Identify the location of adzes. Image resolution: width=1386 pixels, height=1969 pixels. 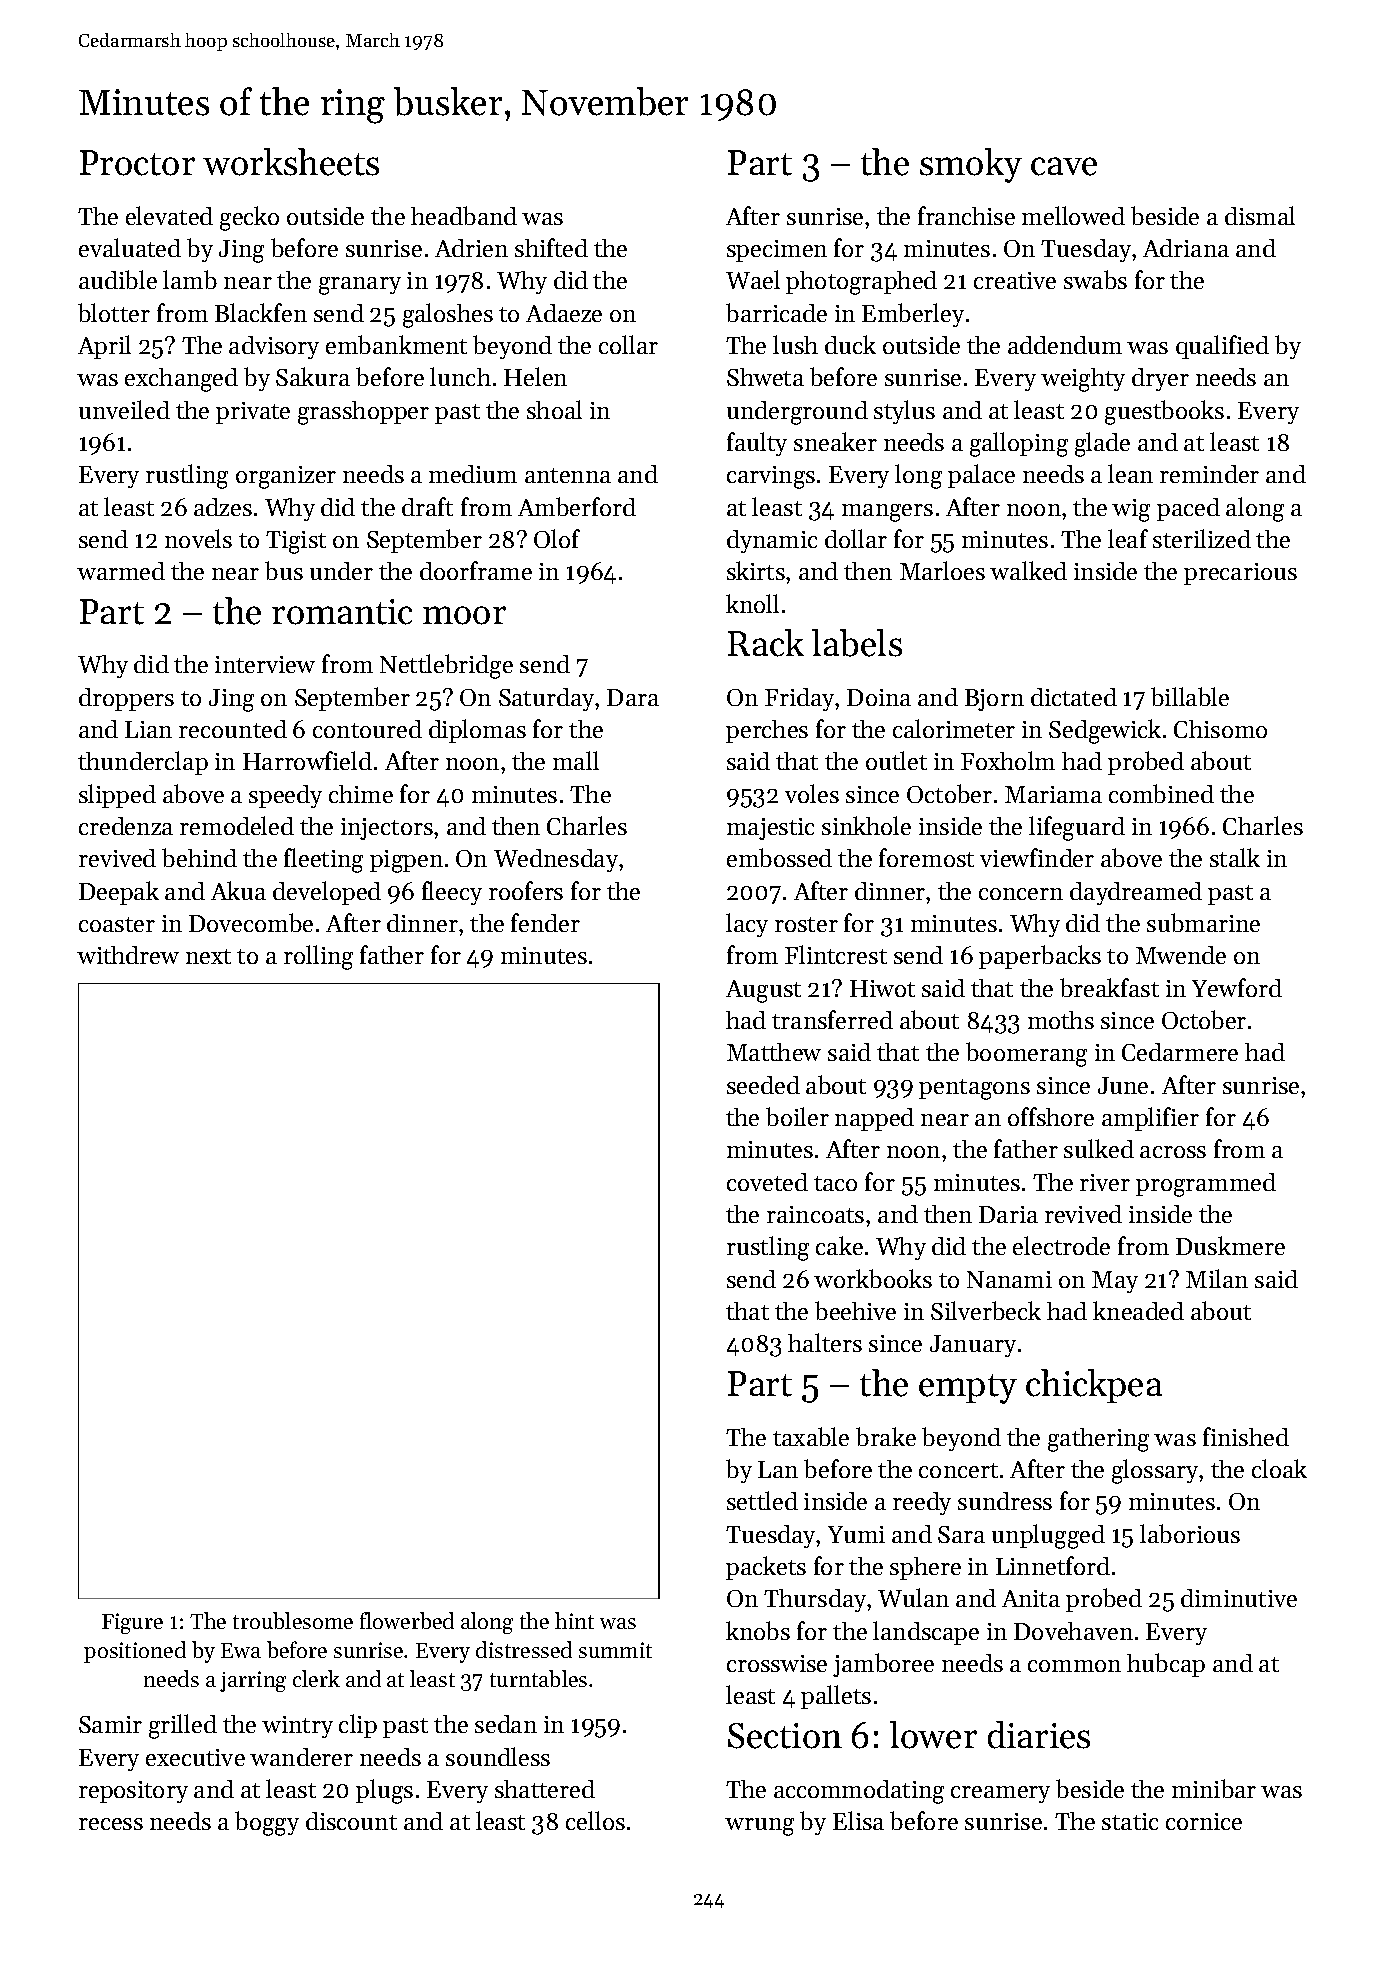
(223, 507).
